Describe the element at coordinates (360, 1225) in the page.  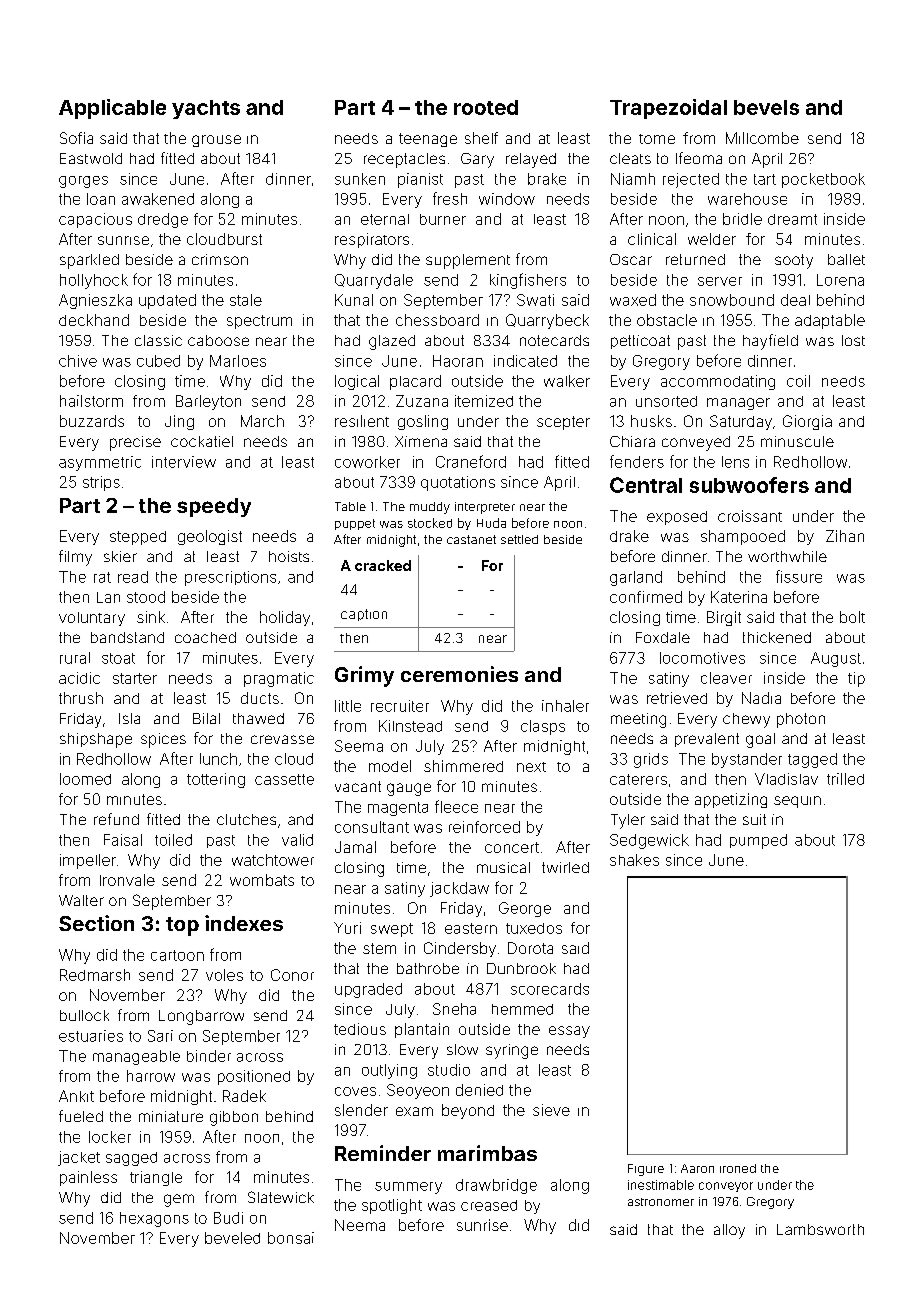
I see `Neema` at that location.
